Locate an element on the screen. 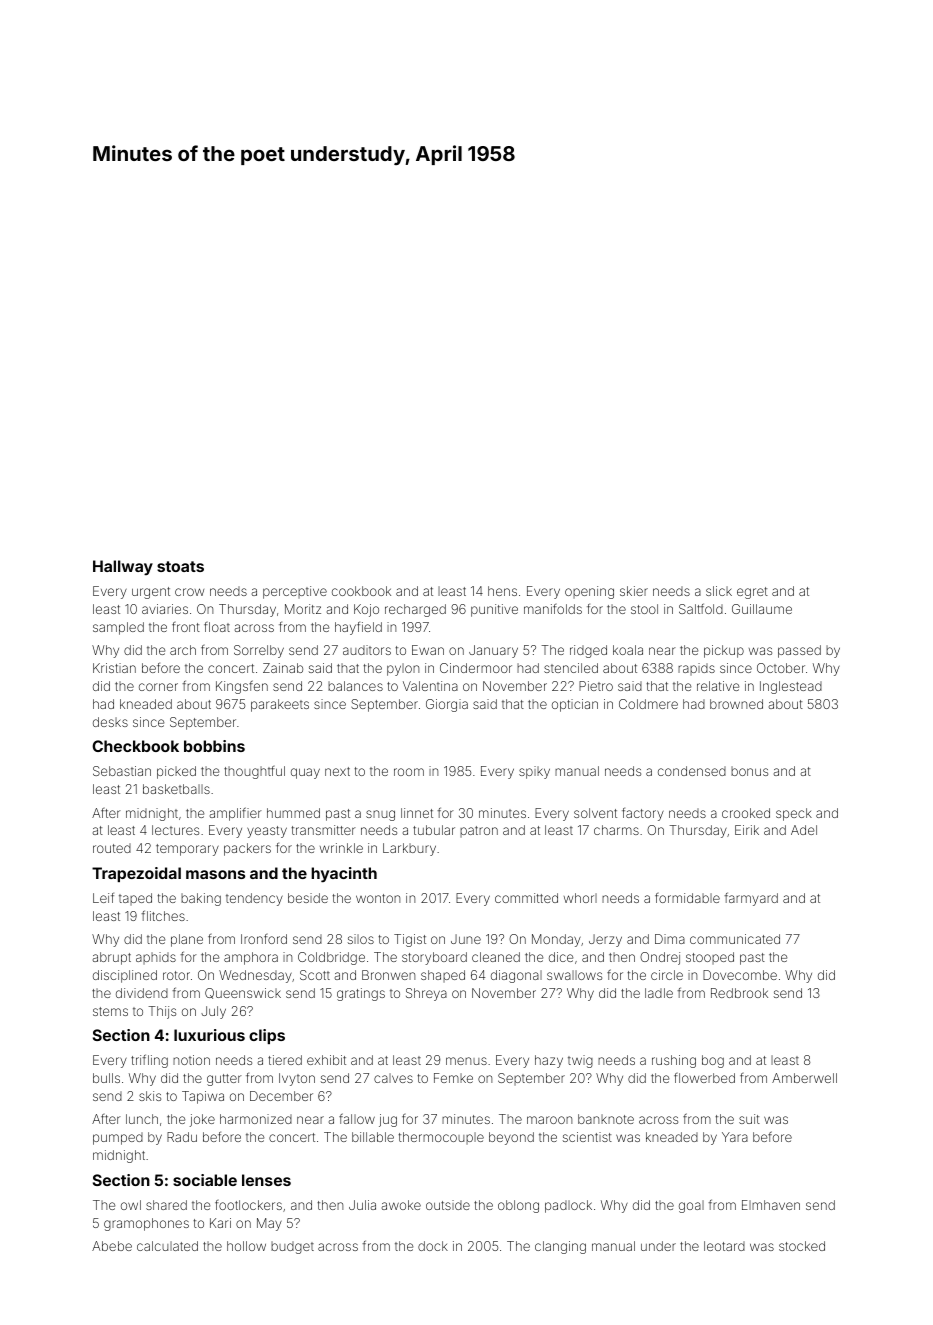 The image size is (933, 1325). Coldmere is located at coordinates (648, 704).
